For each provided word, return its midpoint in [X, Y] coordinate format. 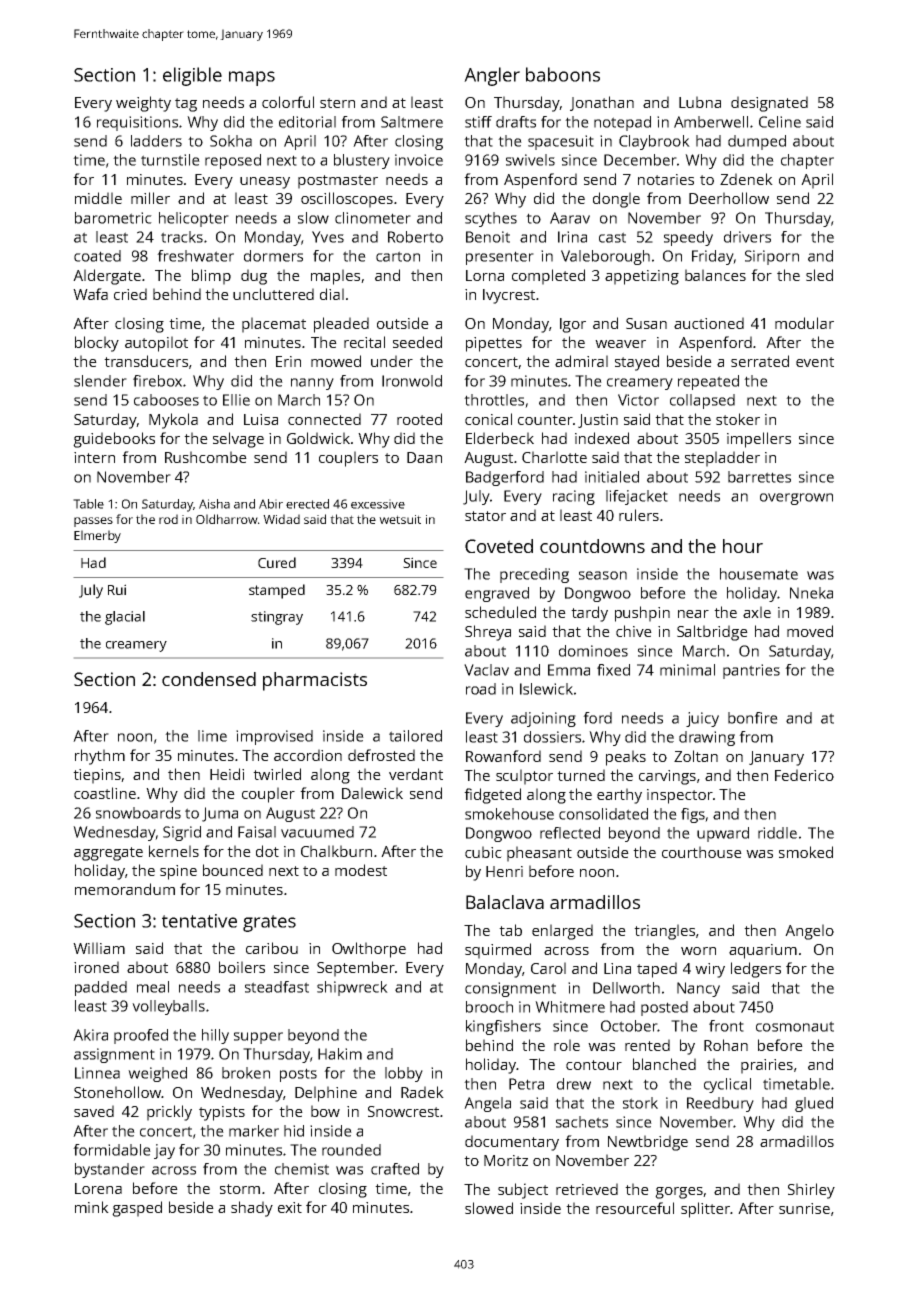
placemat [274, 325]
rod [168, 519]
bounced [233, 870]
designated [769, 104]
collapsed [702, 401]
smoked [806, 852]
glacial [125, 618]
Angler [492, 76]
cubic [483, 852]
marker [254, 1131]
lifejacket [637, 497]
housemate [759, 574]
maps [252, 78]
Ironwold [412, 381]
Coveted [499, 546]
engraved [497, 594]
